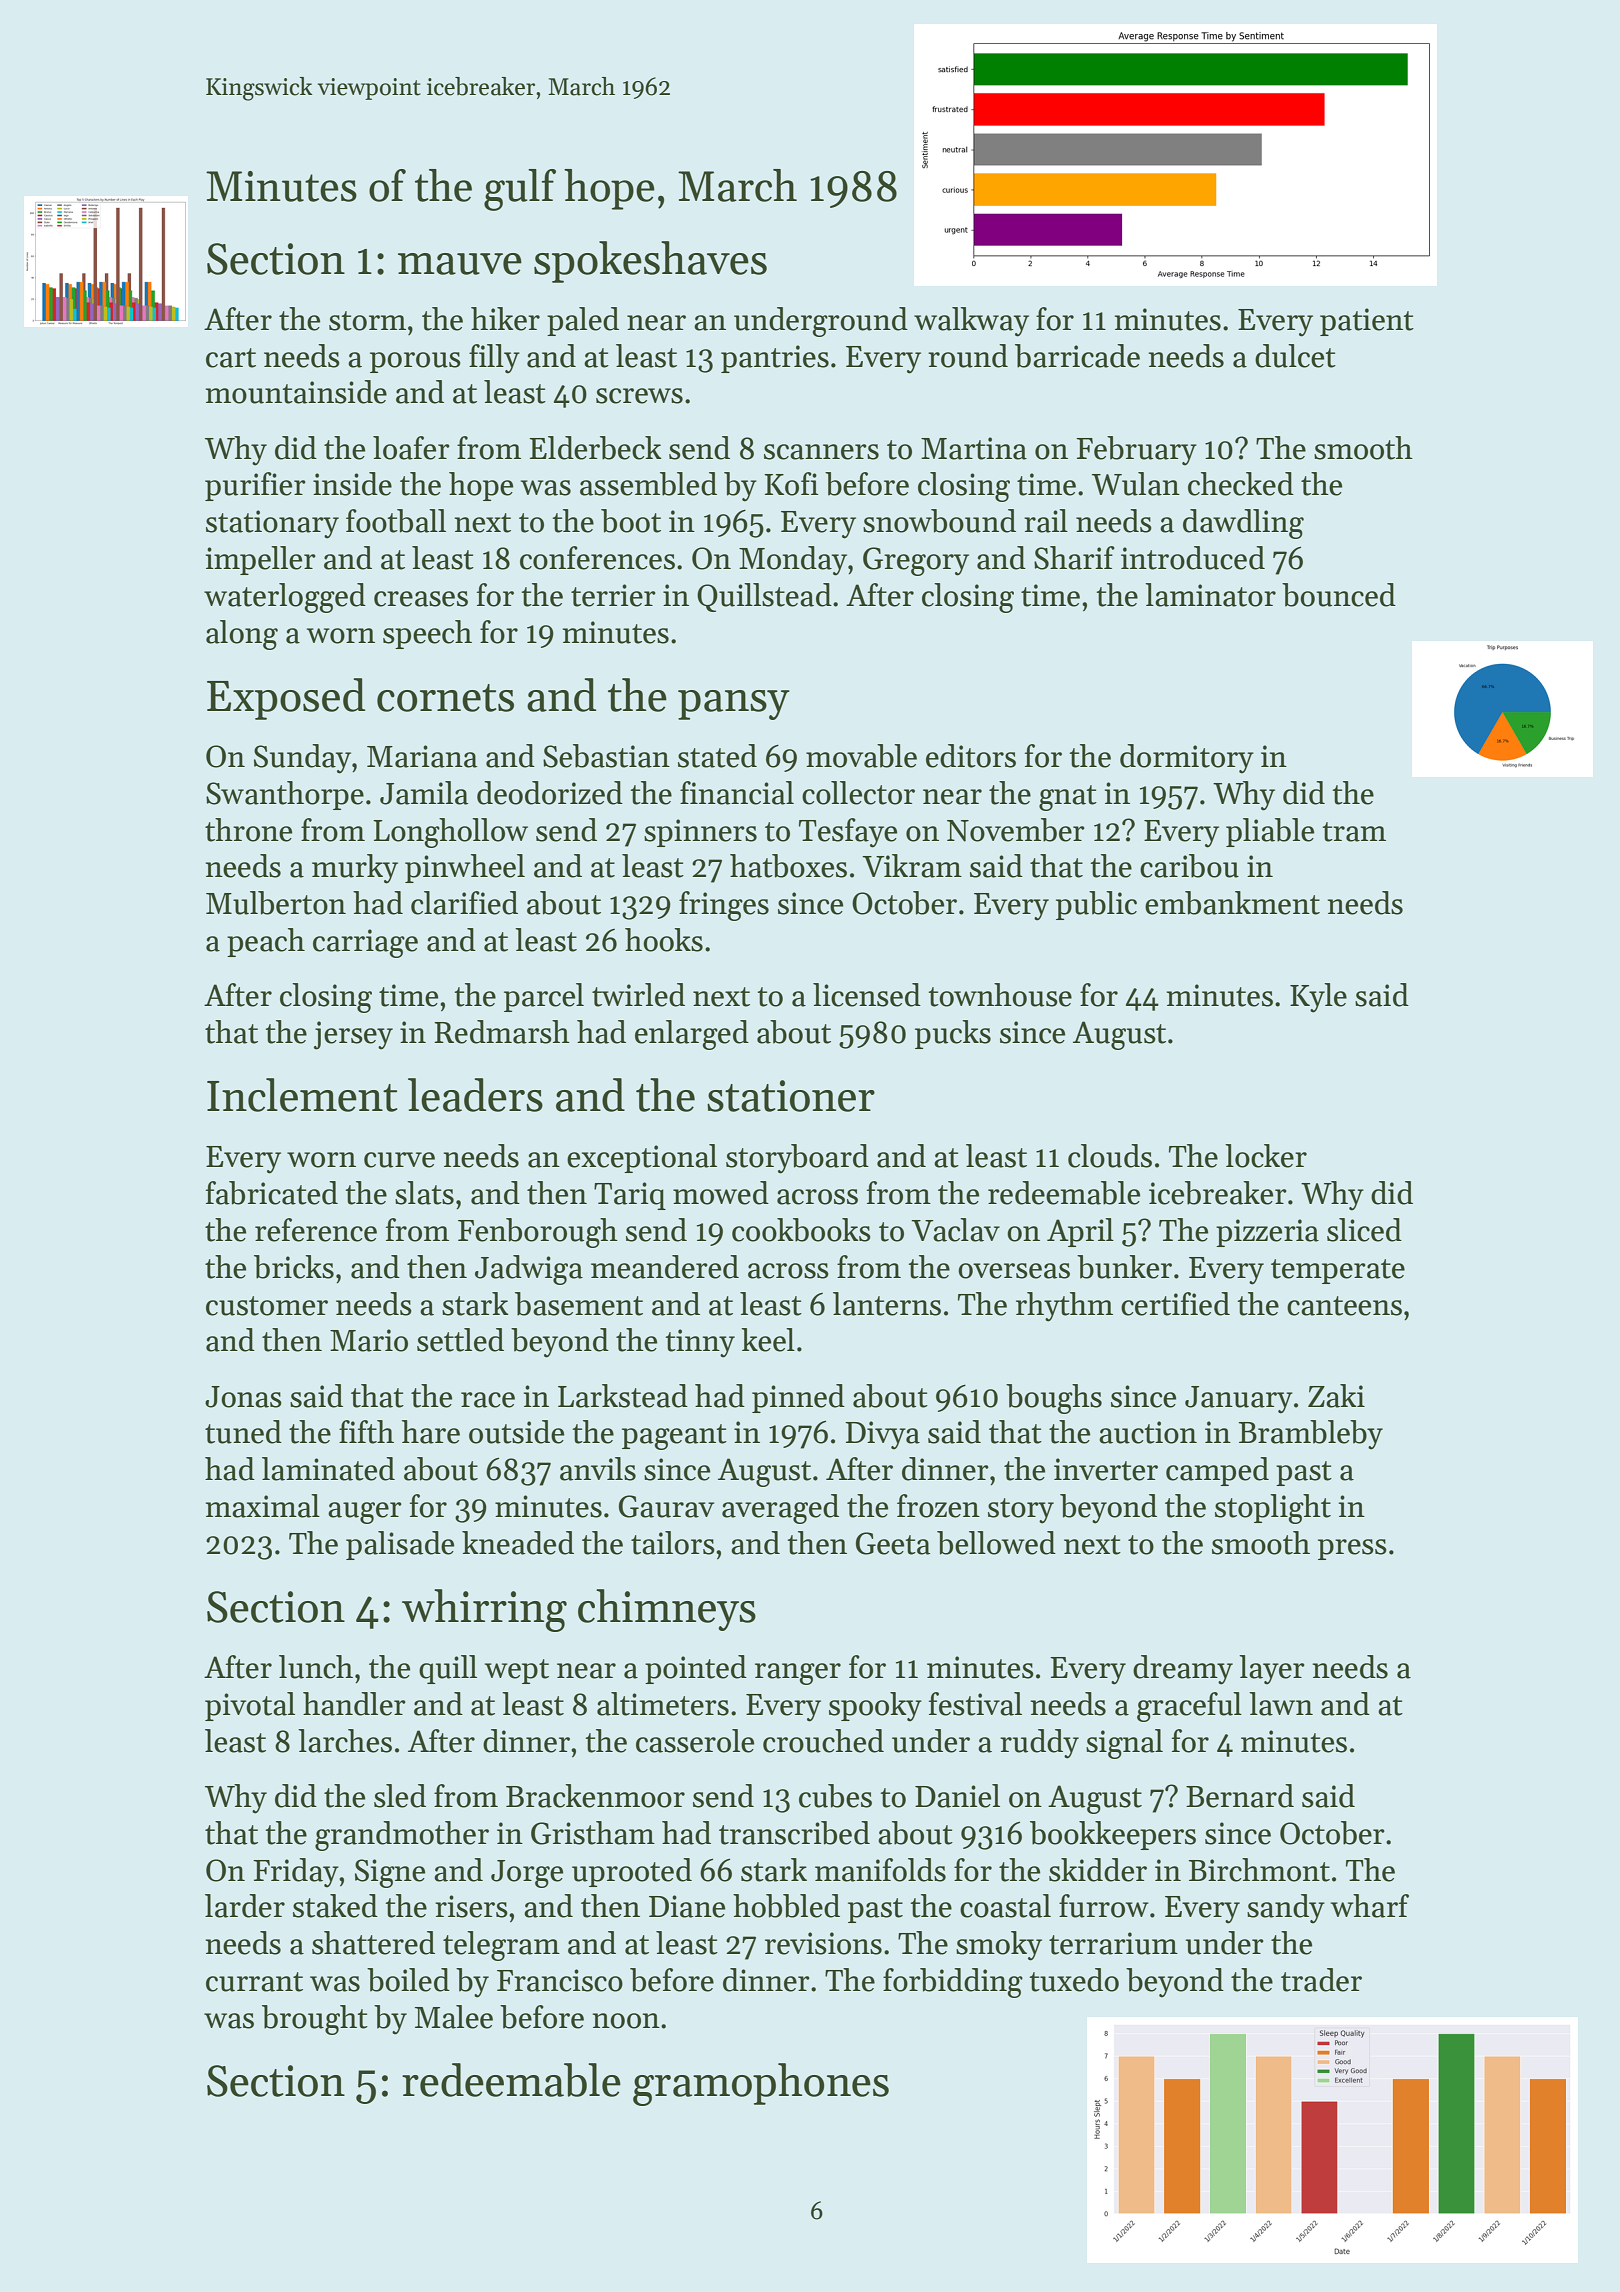  Describe the element at coordinates (243, 1432) in the document. I see `tuned` at that location.
